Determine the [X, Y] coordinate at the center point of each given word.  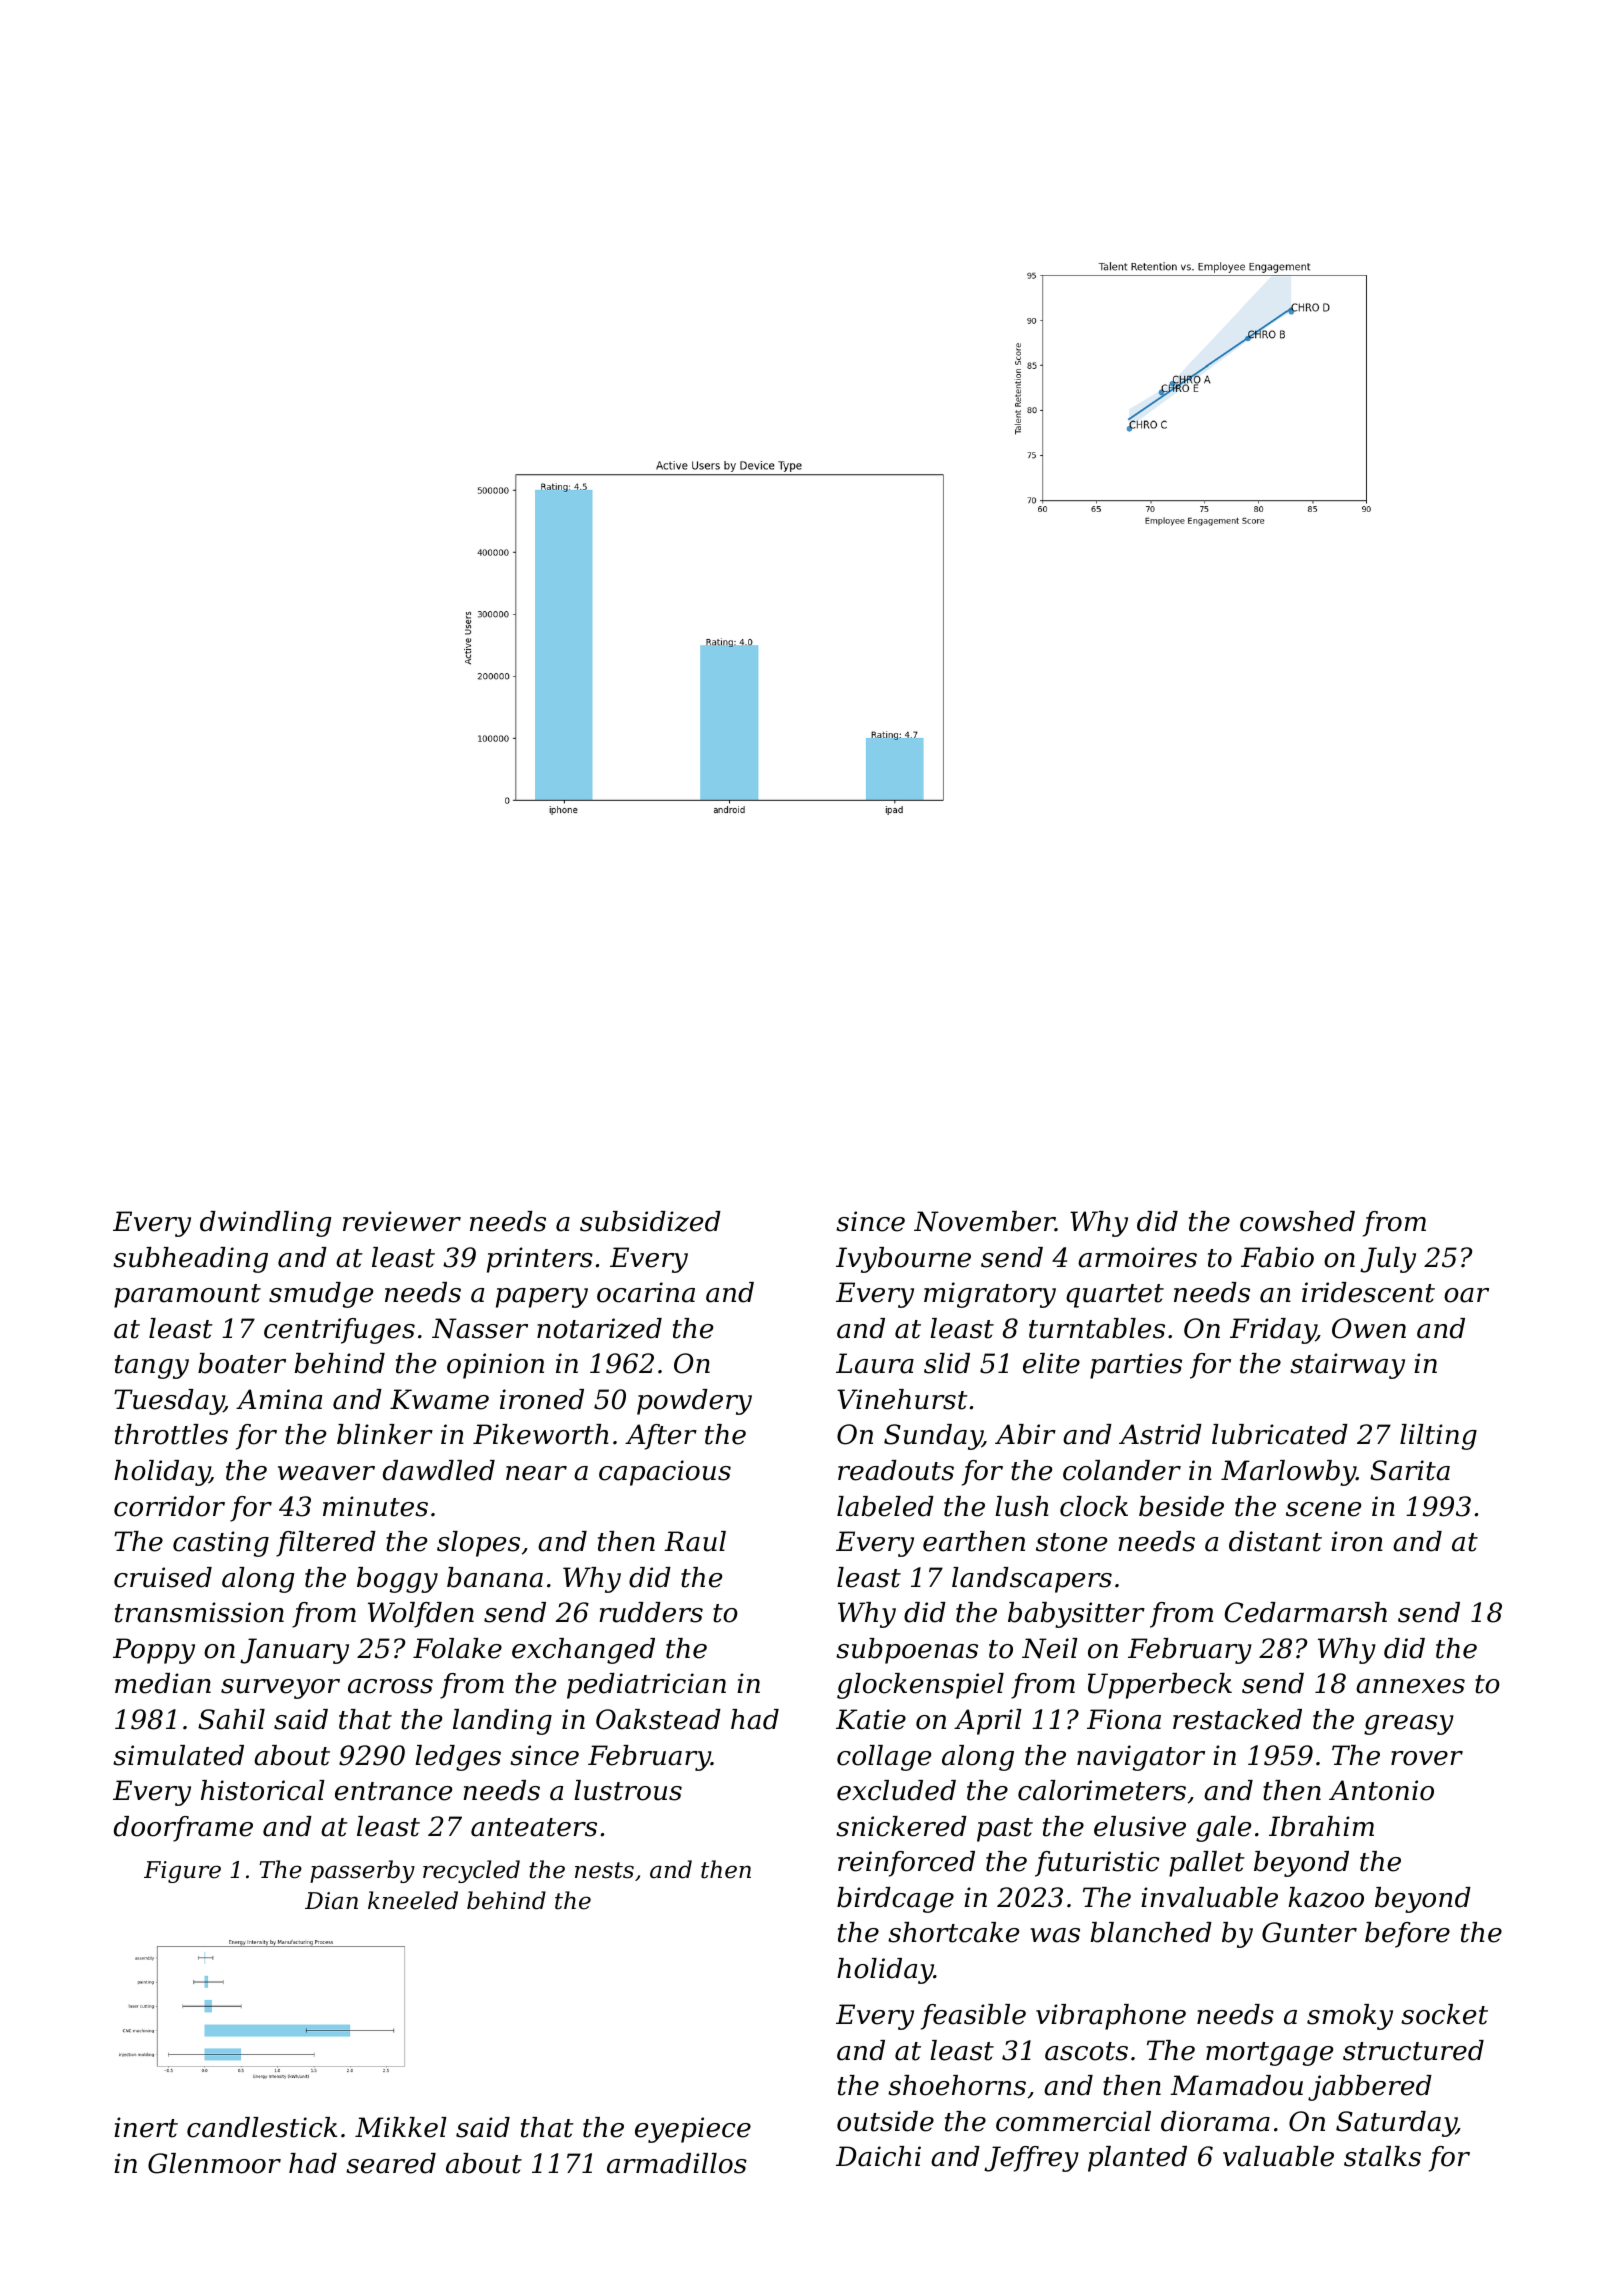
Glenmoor [214, 2163]
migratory [990, 1295]
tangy [152, 1367]
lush [1021, 1506]
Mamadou [1236, 2085]
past [1005, 1830]
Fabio [1277, 1257]
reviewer [402, 1221]
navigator [1141, 1758]
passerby [362, 1871]
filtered [326, 1544]
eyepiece [693, 2130]
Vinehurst [902, 1399]
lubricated [1280, 1434]
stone [1071, 1542]
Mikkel [401, 2127]
